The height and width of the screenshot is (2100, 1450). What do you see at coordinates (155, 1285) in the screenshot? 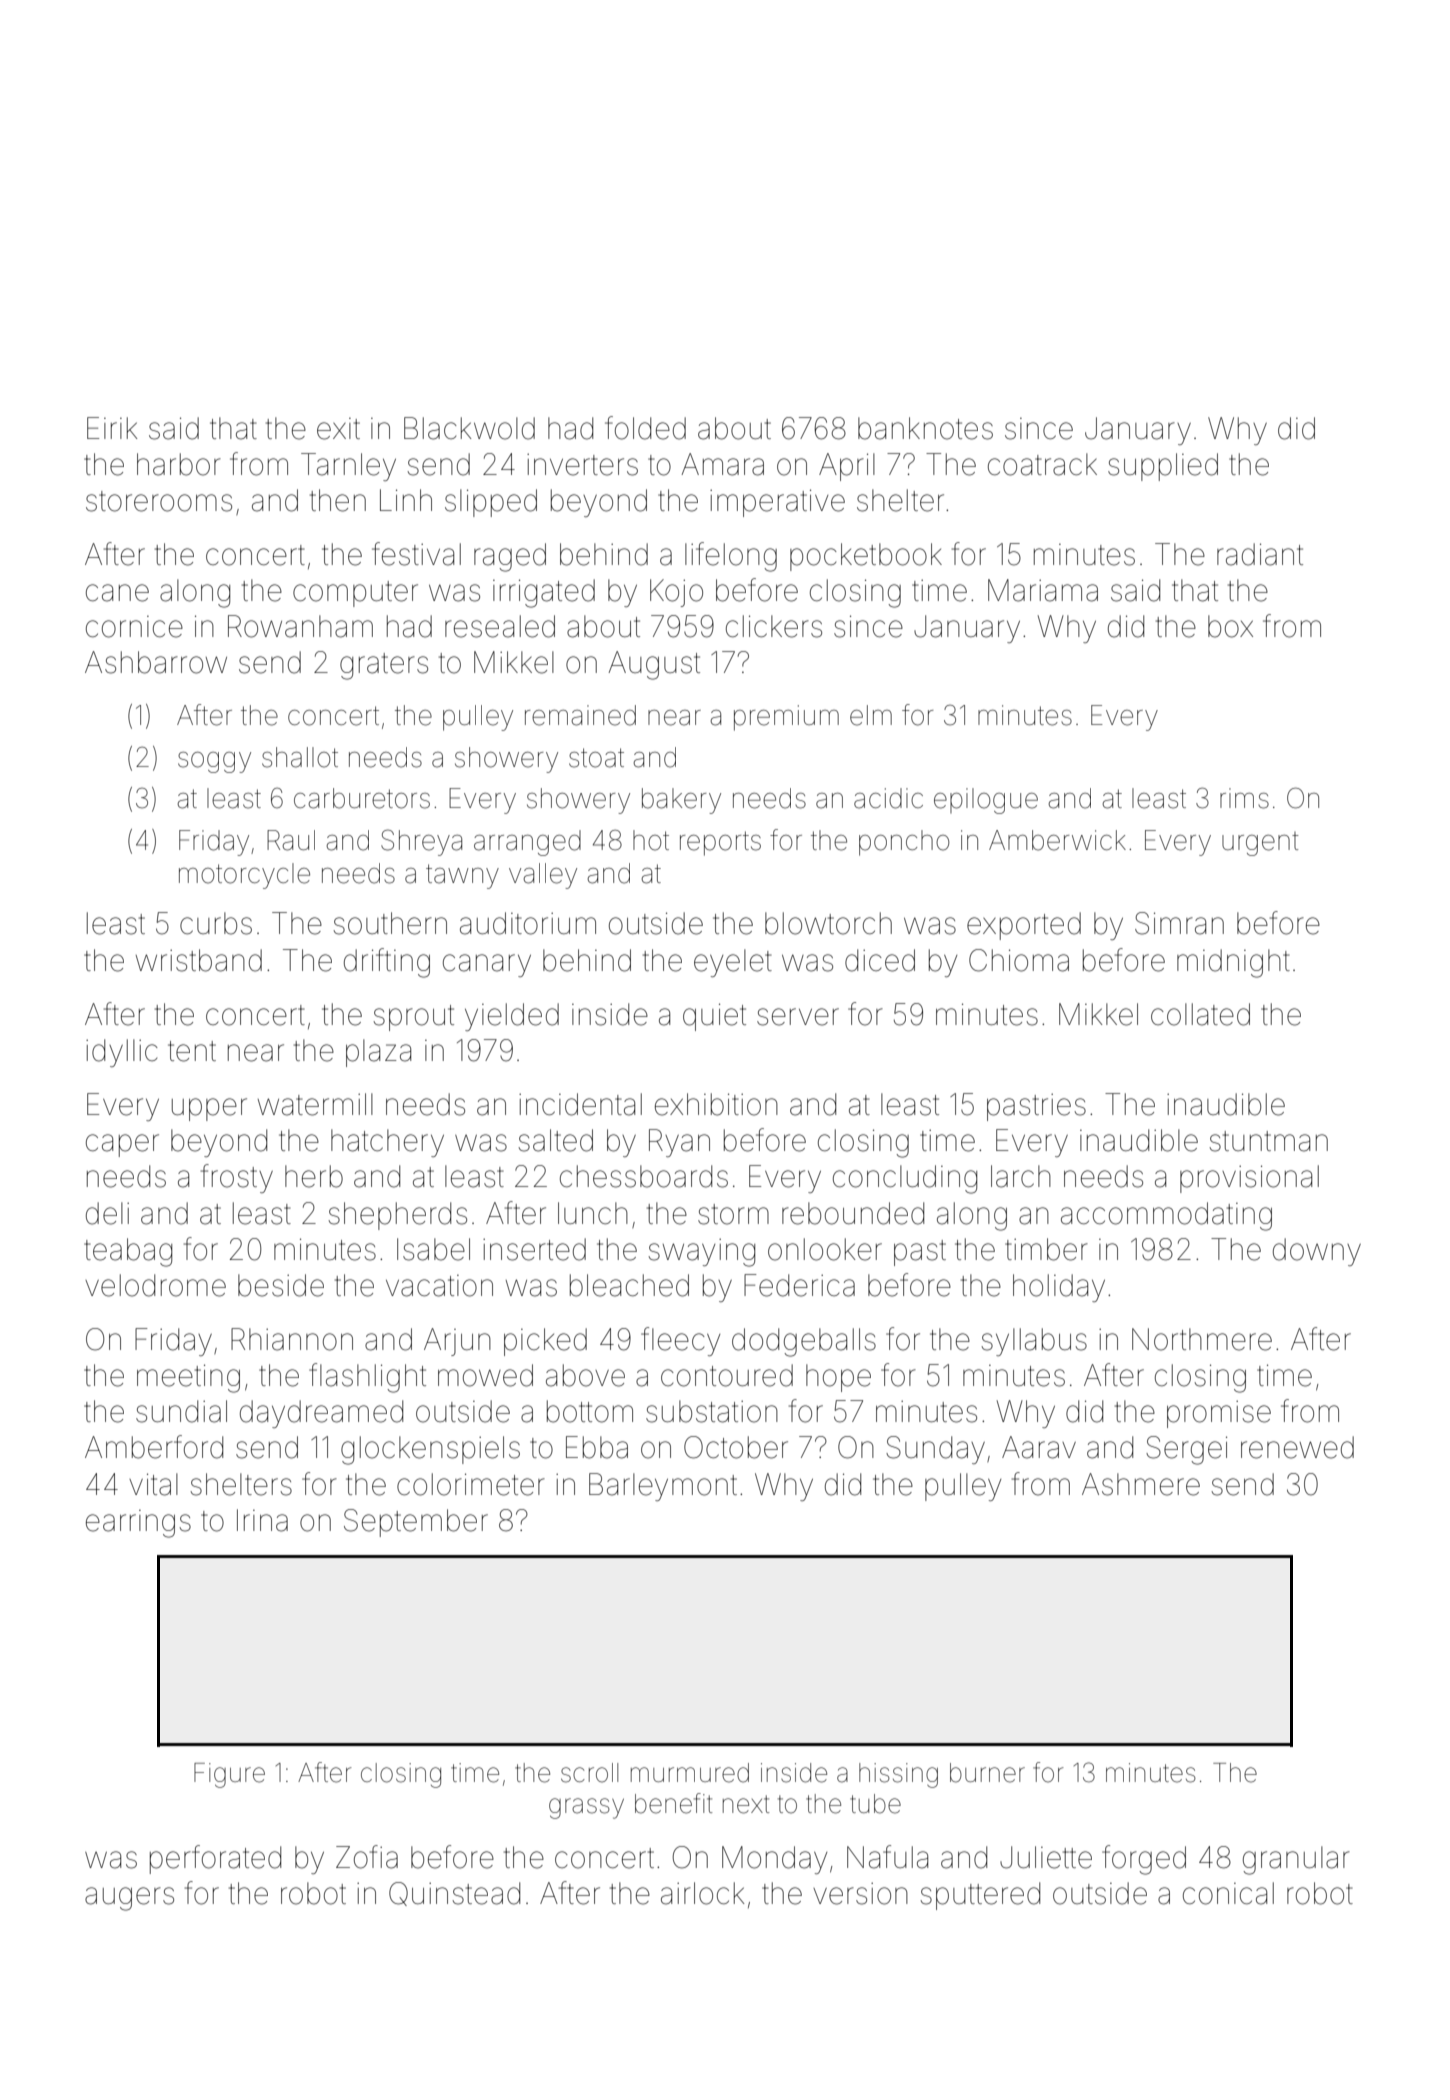
I see `velodrome` at bounding box center [155, 1285].
